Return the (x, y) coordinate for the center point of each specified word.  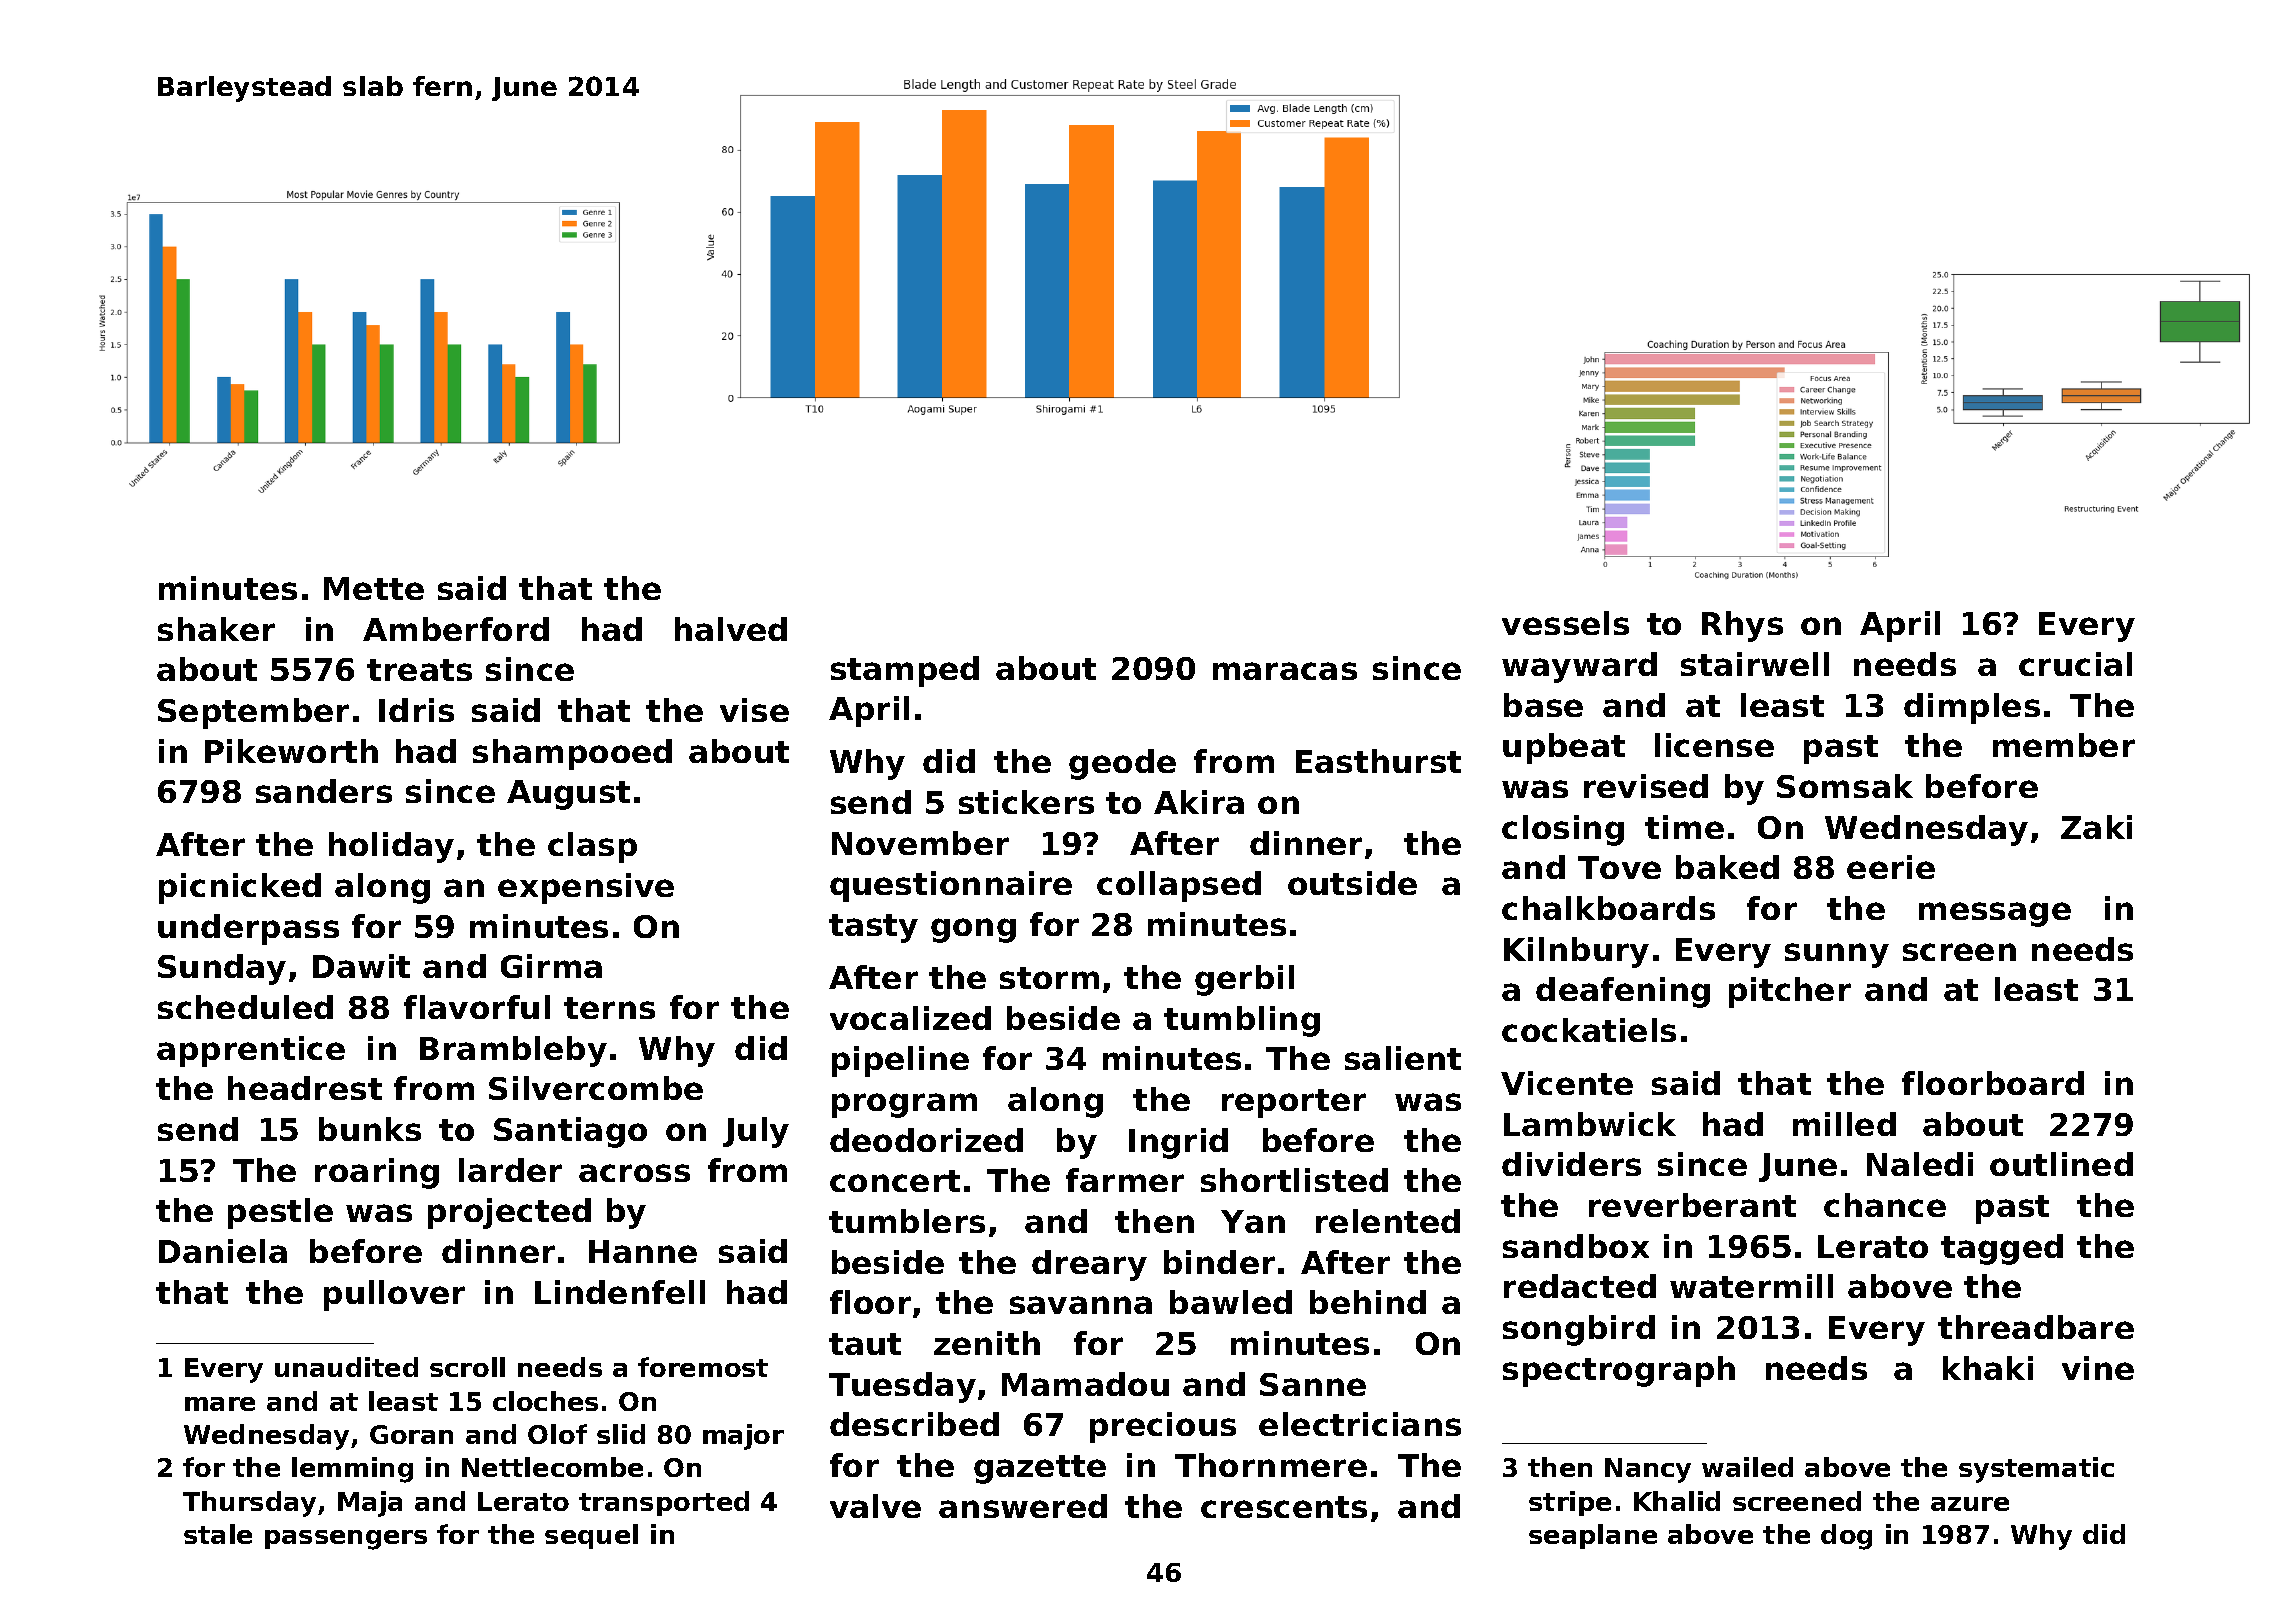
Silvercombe (596, 1088)
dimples (1972, 708)
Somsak (1845, 786)
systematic (2036, 1470)
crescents (1284, 1507)
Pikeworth (291, 751)
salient (1403, 1058)
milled (1844, 1124)
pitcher (1790, 992)
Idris (416, 710)
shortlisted (1294, 1180)
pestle (280, 1213)
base (1543, 705)
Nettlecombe (552, 1467)
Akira (1199, 802)
